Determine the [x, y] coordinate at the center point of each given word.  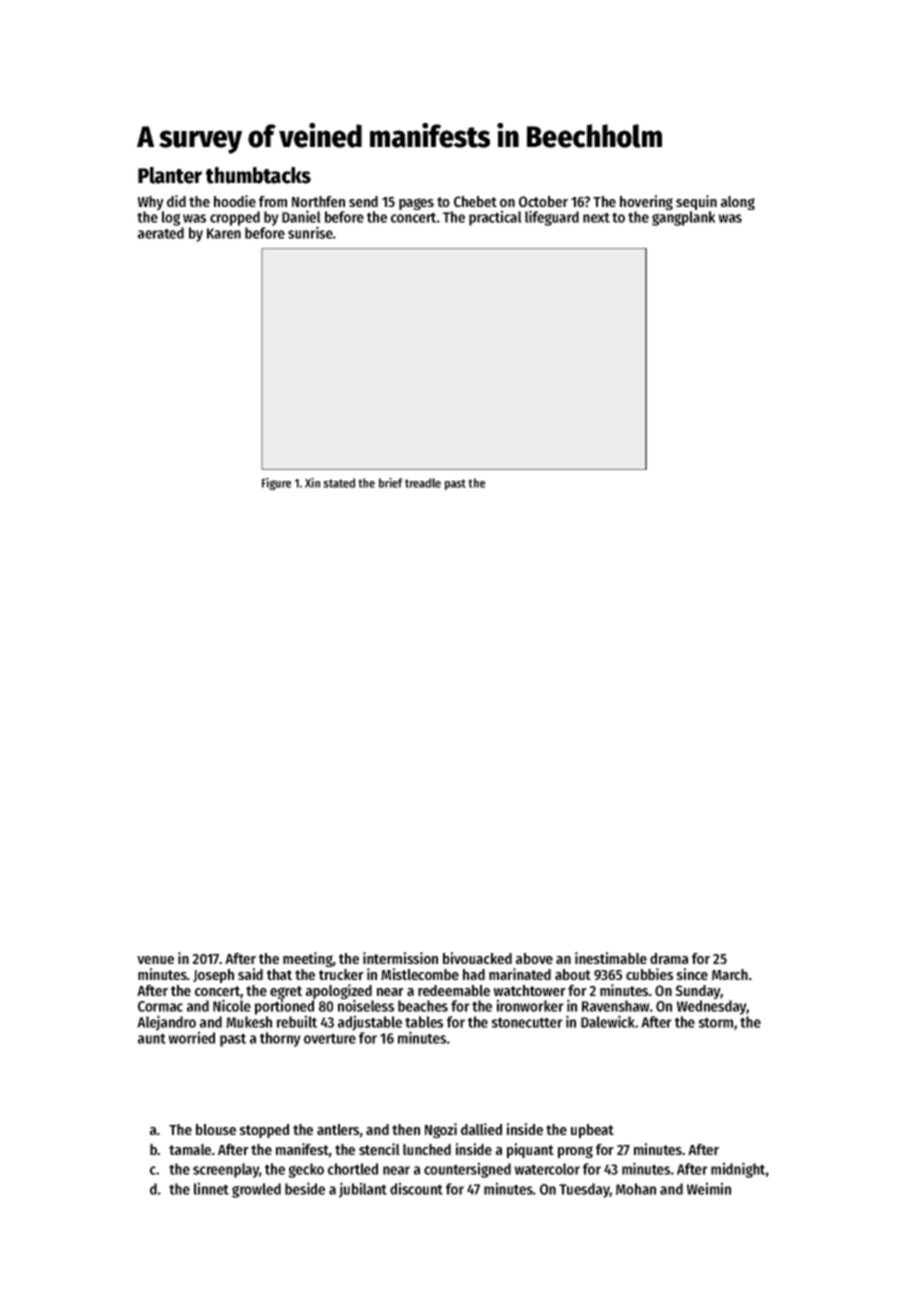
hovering [646, 202]
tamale [190, 1149]
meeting [308, 959]
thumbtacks [258, 175]
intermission [400, 958]
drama [669, 958]
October [543, 201]
